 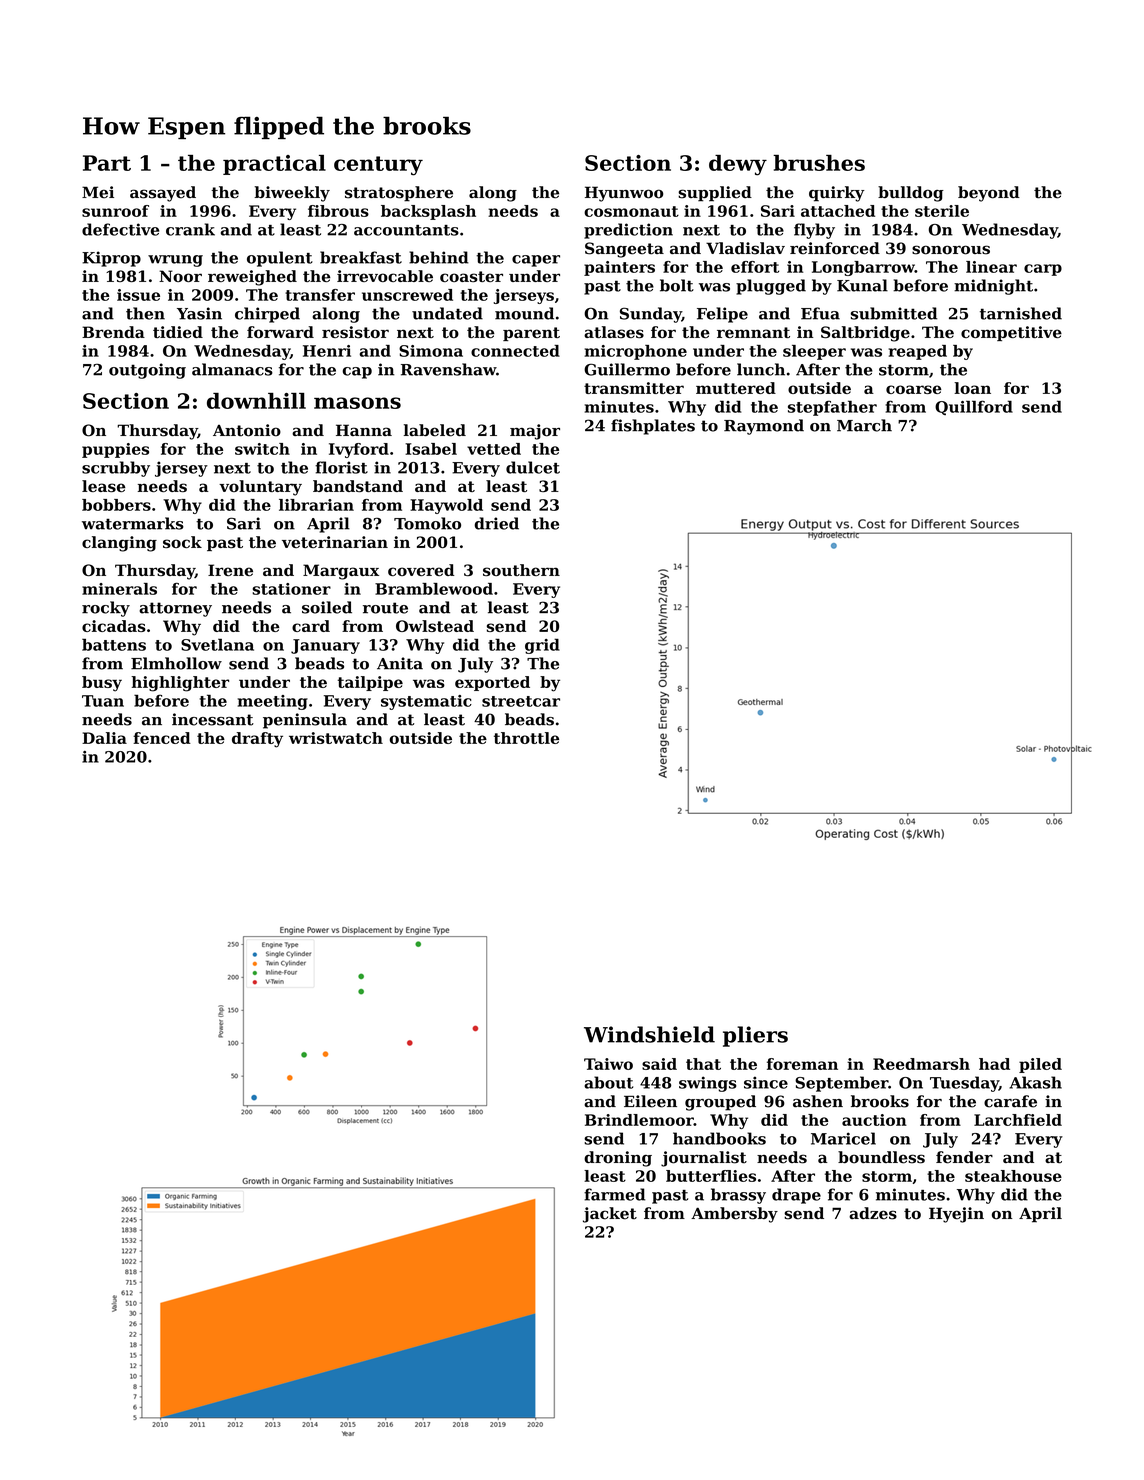 What do you see at coordinates (610, 1215) in the document?
I see `jacket` at bounding box center [610, 1215].
